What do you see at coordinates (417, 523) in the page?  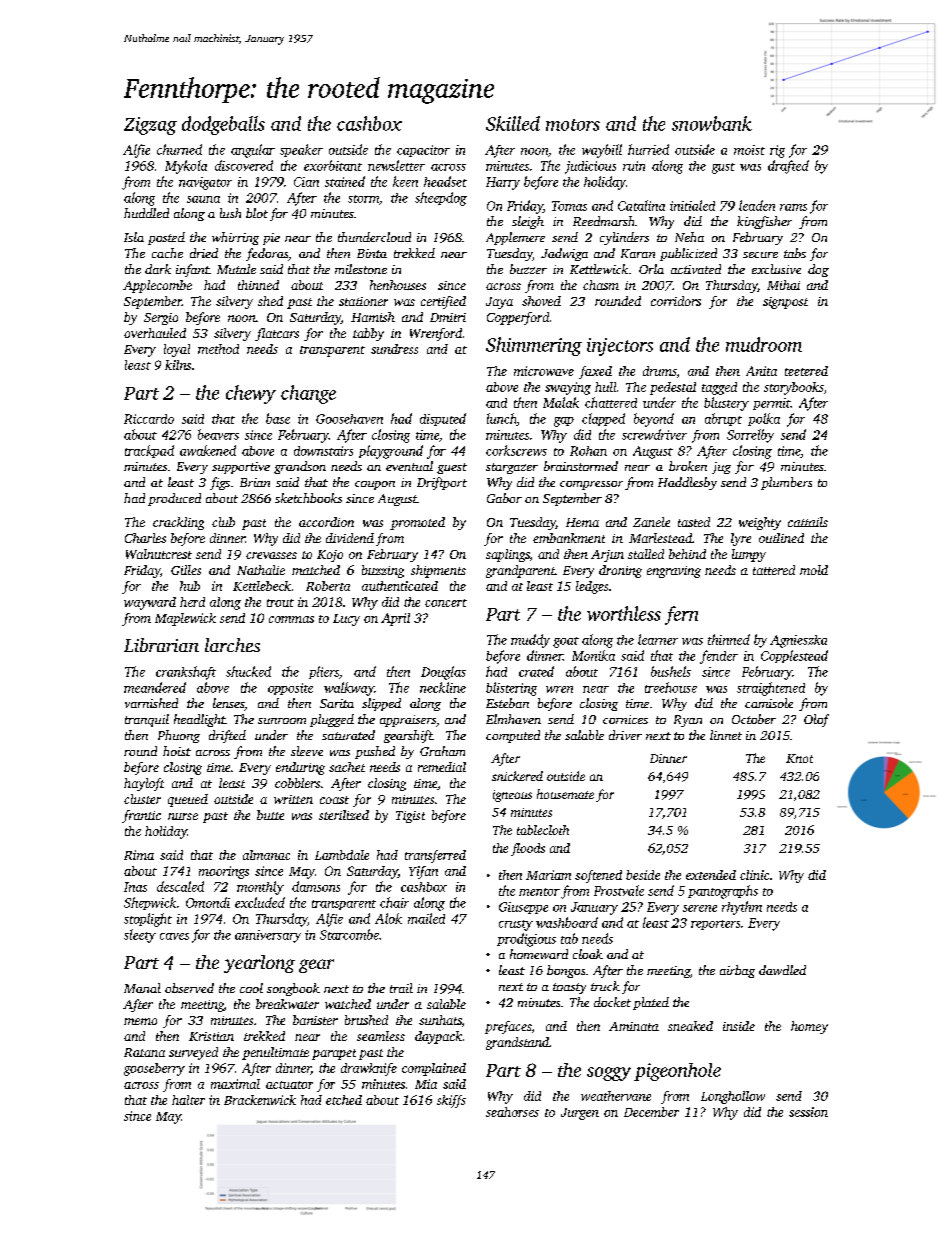 I see `promoted` at bounding box center [417, 523].
